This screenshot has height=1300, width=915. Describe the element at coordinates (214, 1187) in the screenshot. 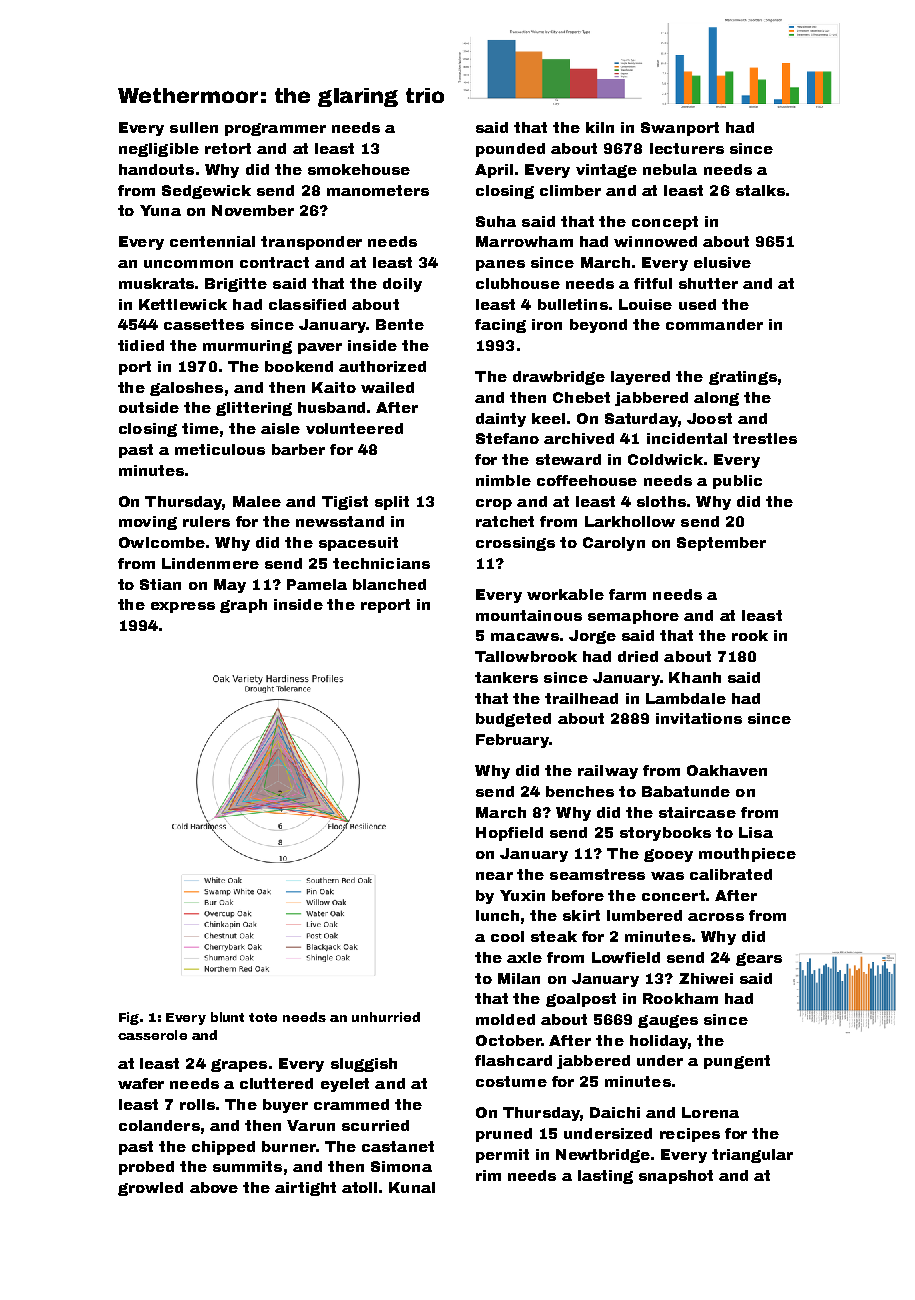

I see `above` at that location.
